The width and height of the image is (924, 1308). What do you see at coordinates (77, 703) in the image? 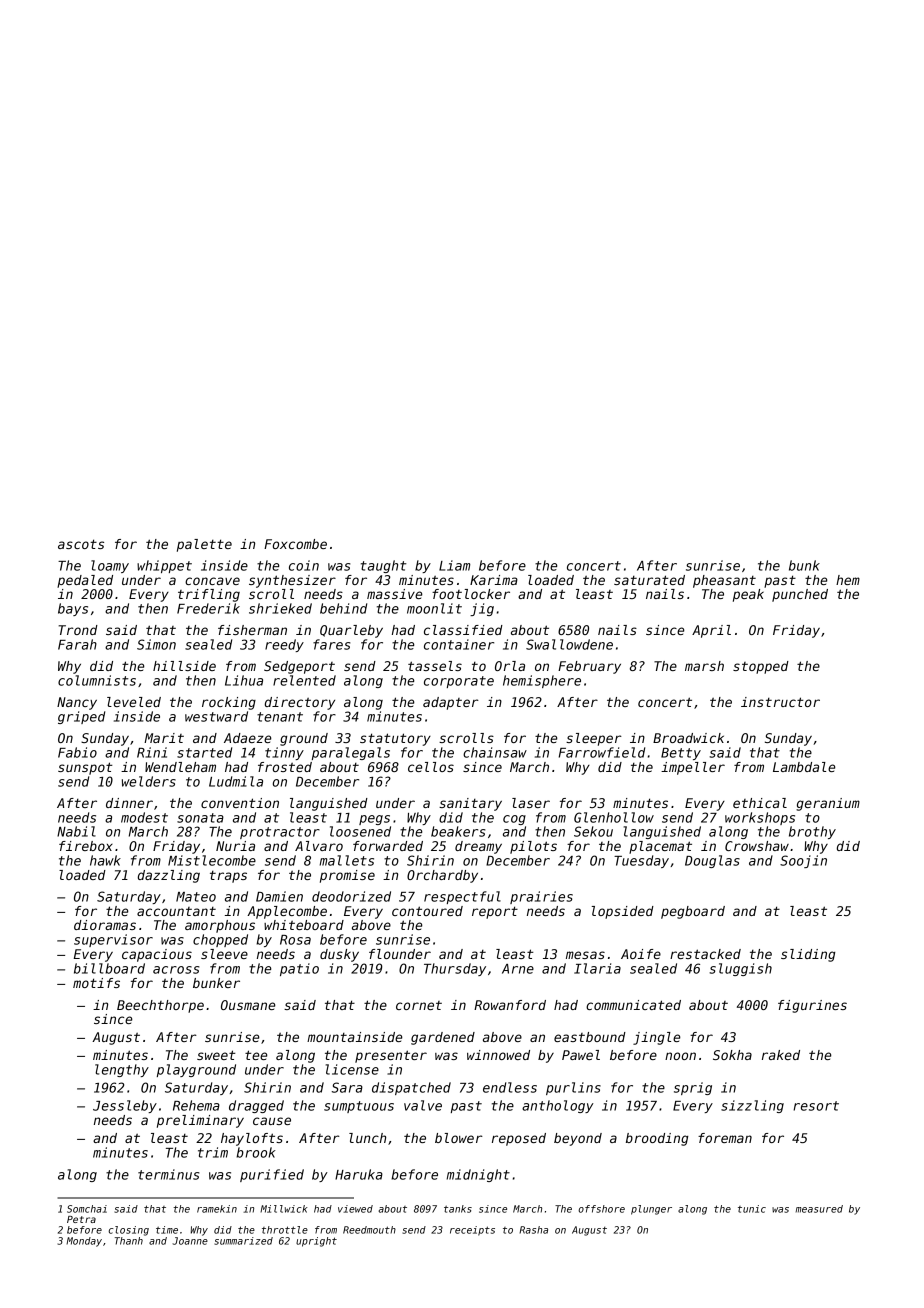
I see `Nancy` at bounding box center [77, 703].
